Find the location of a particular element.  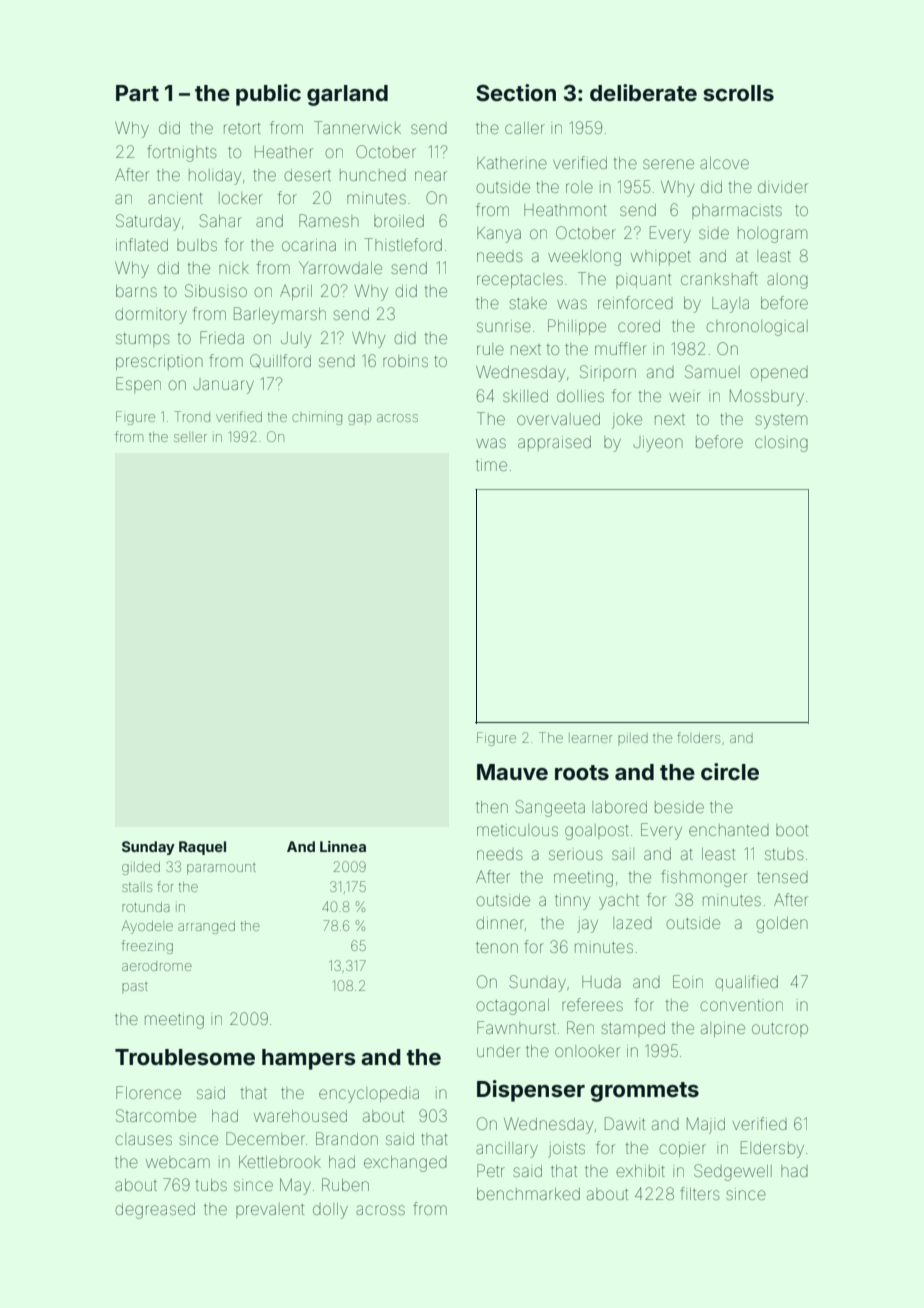

prescription is located at coordinates (159, 362).
